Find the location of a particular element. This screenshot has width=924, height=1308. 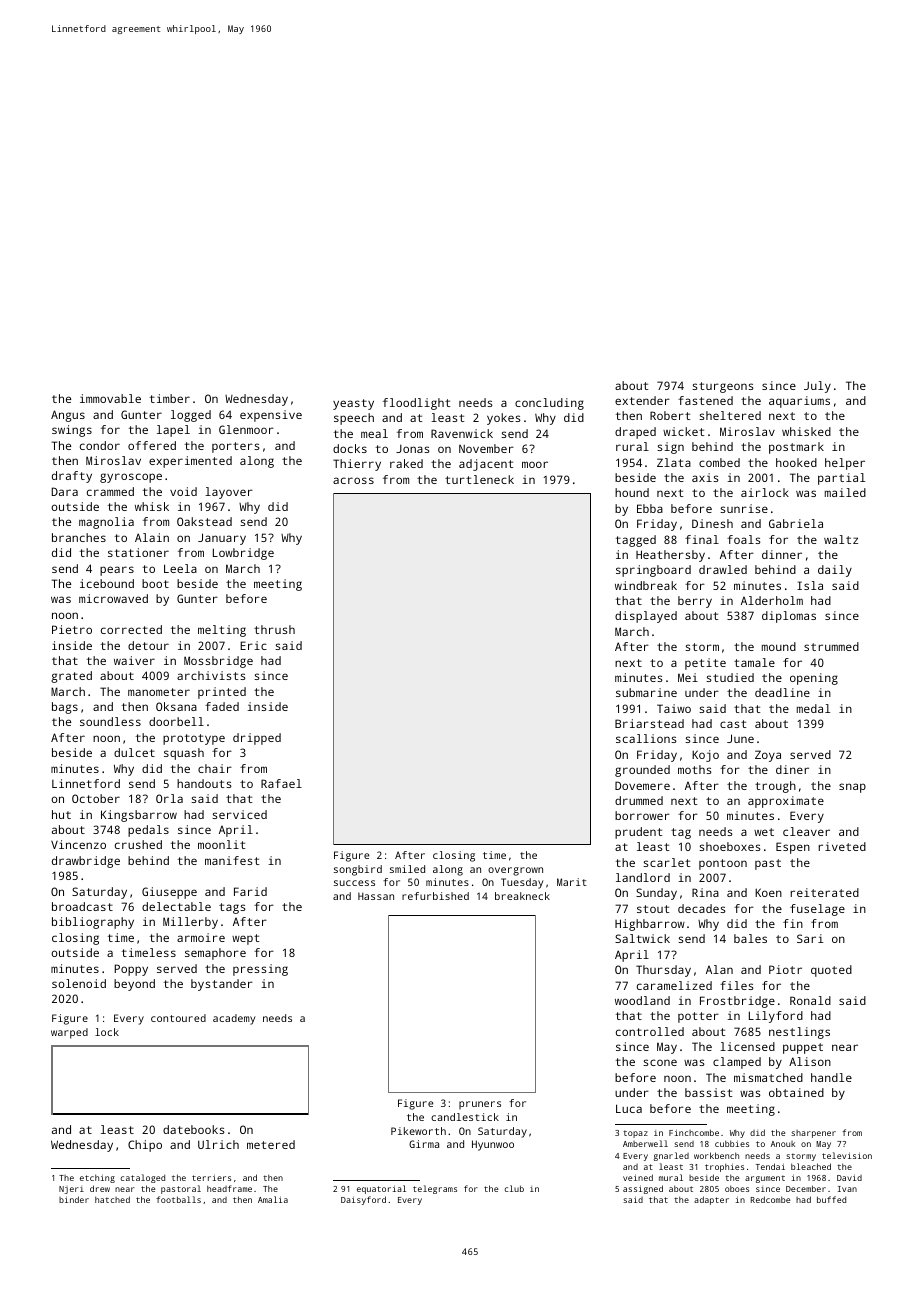

fuselage is located at coordinates (817, 910).
